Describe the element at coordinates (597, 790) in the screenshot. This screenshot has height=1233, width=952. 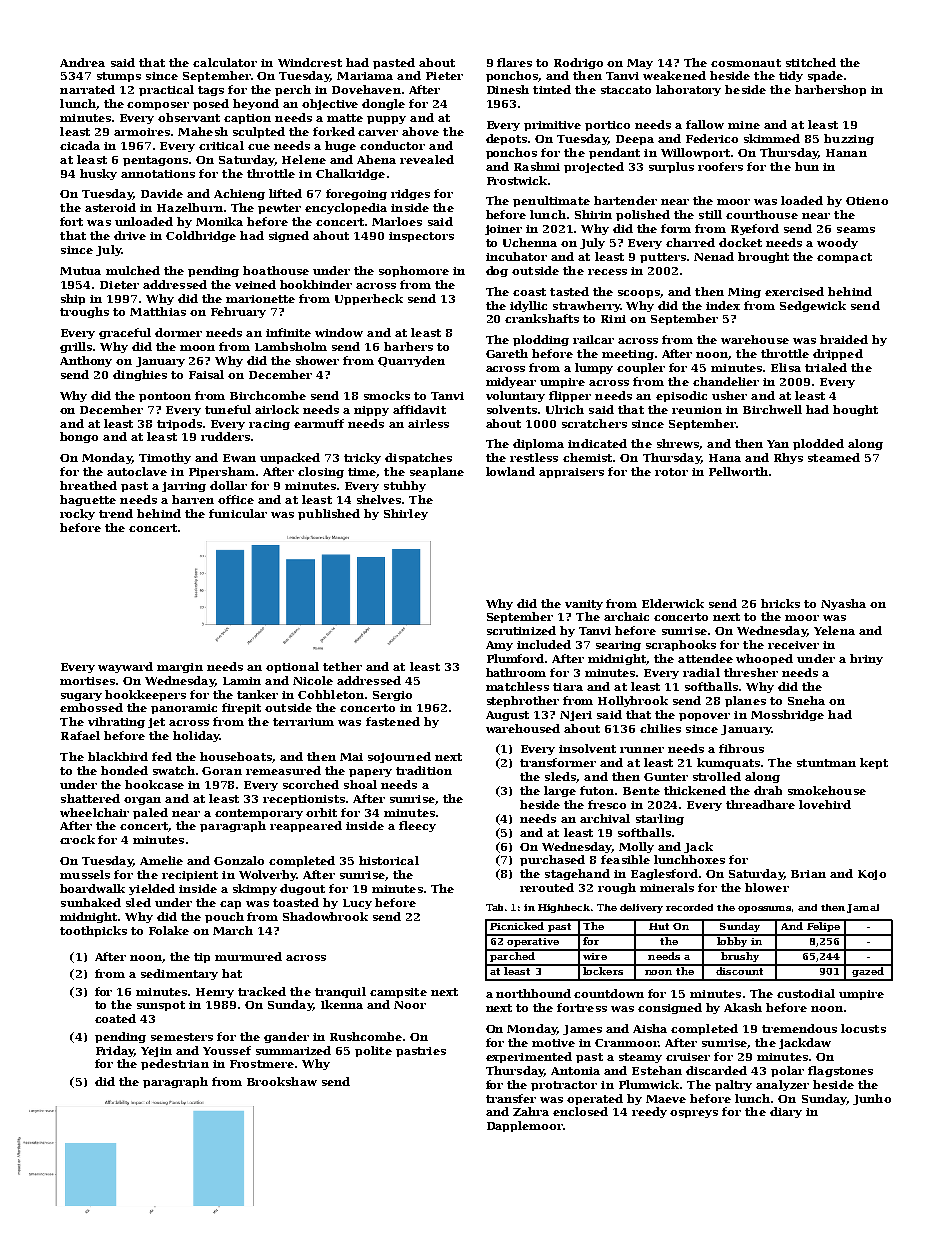
I see `futon` at that location.
